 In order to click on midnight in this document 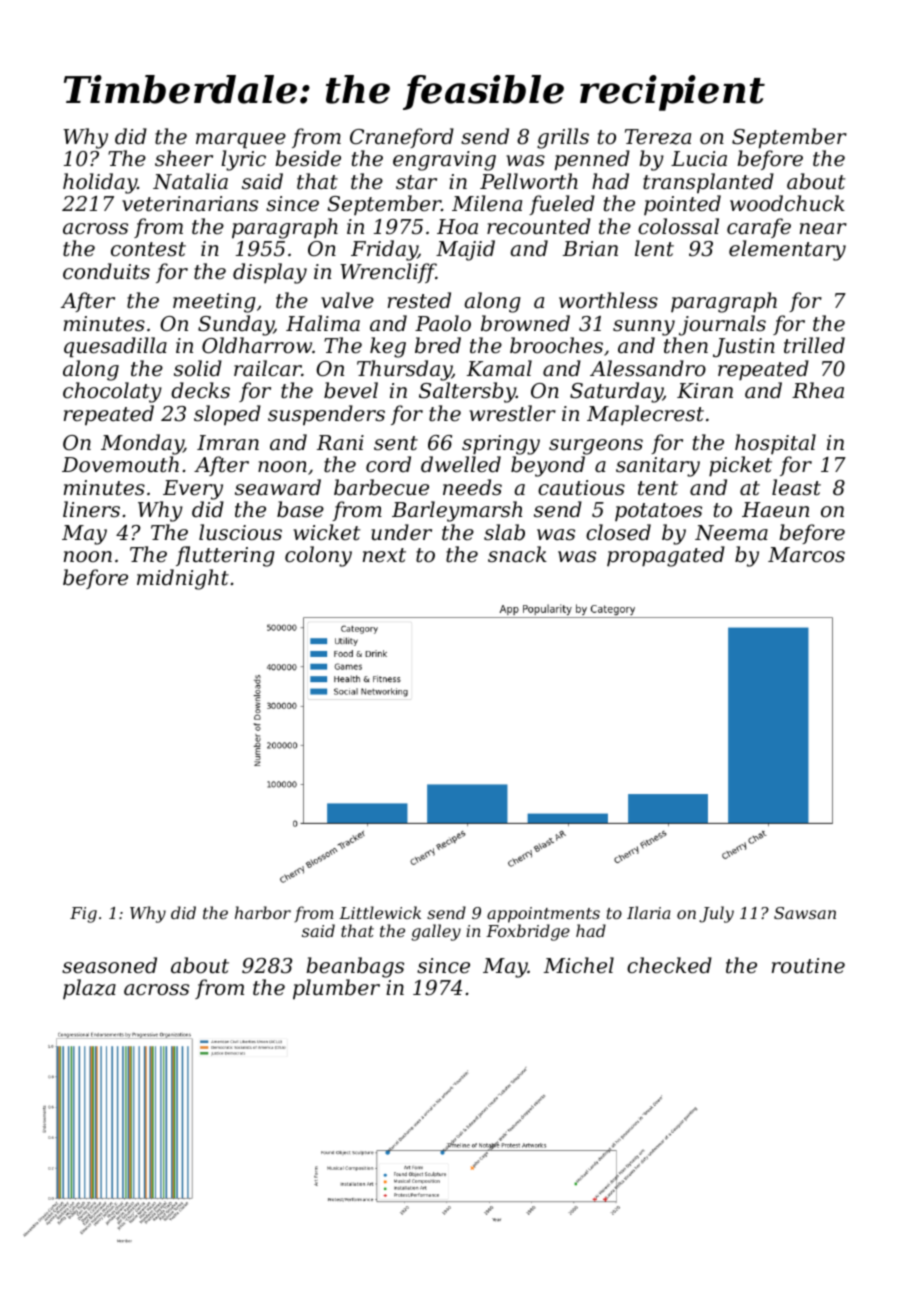, I will do `click(183, 579)`.
